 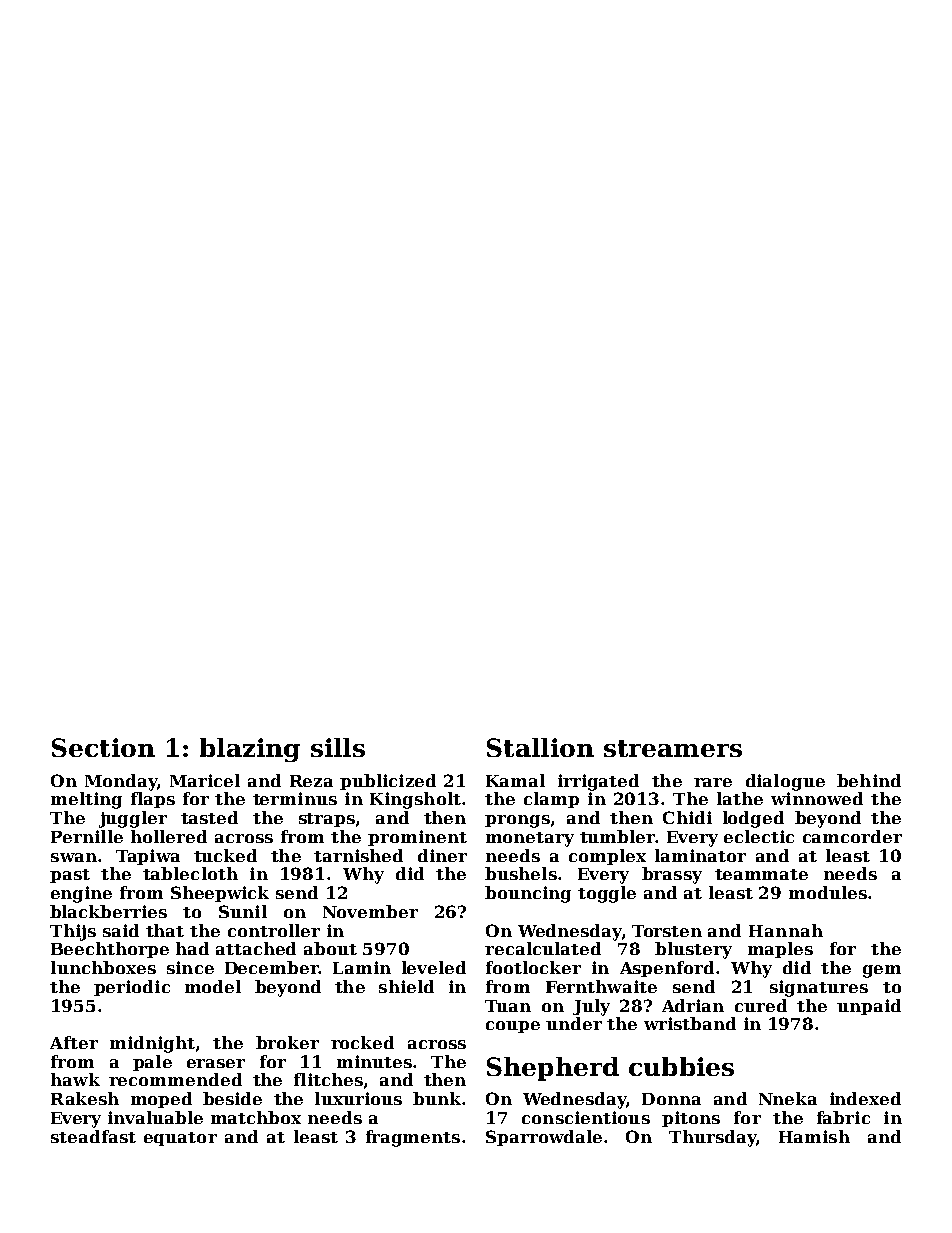 What do you see at coordinates (882, 971) in the image?
I see `gem` at bounding box center [882, 971].
